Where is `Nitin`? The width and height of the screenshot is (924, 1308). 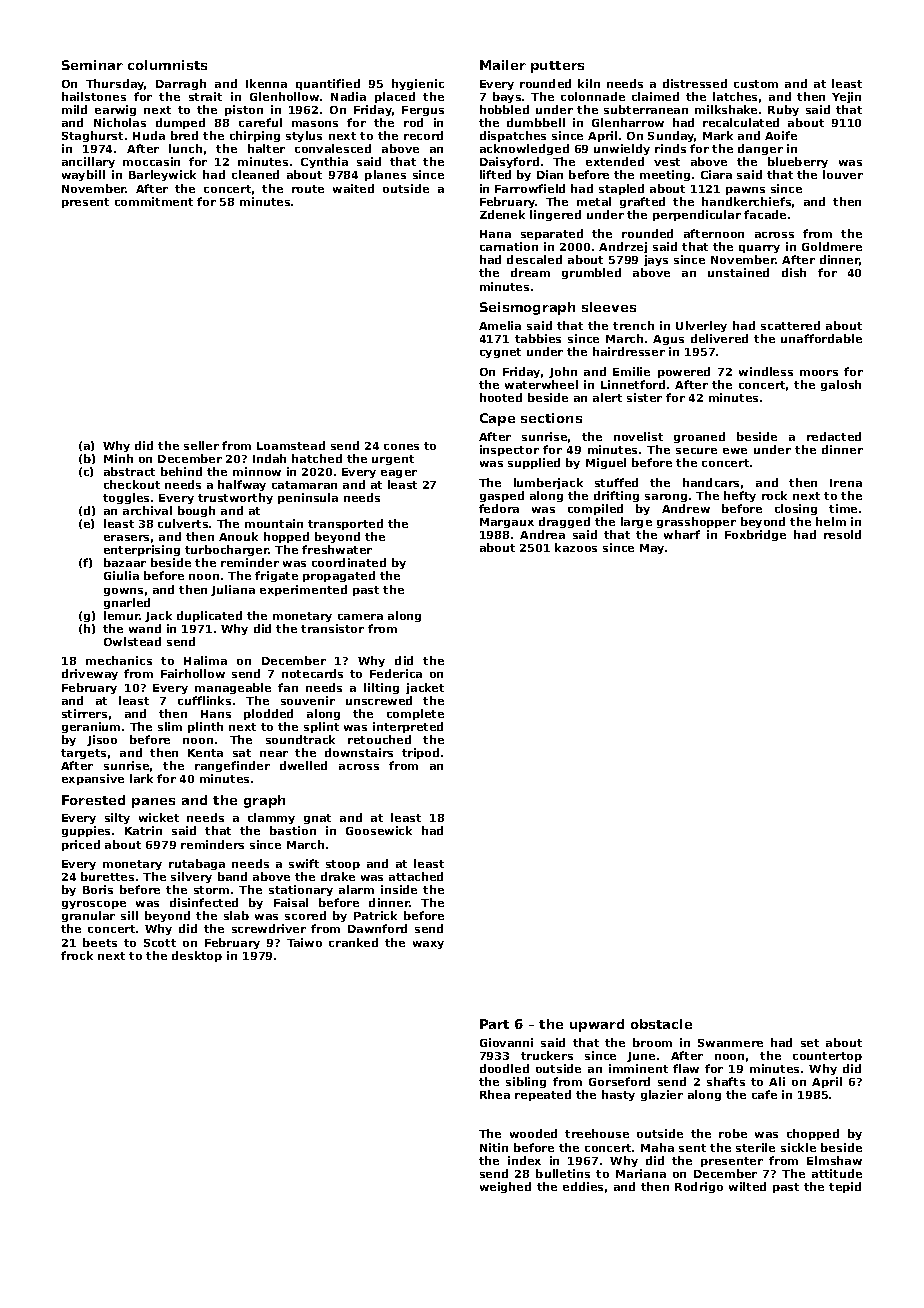 Nitin is located at coordinates (494, 1147).
